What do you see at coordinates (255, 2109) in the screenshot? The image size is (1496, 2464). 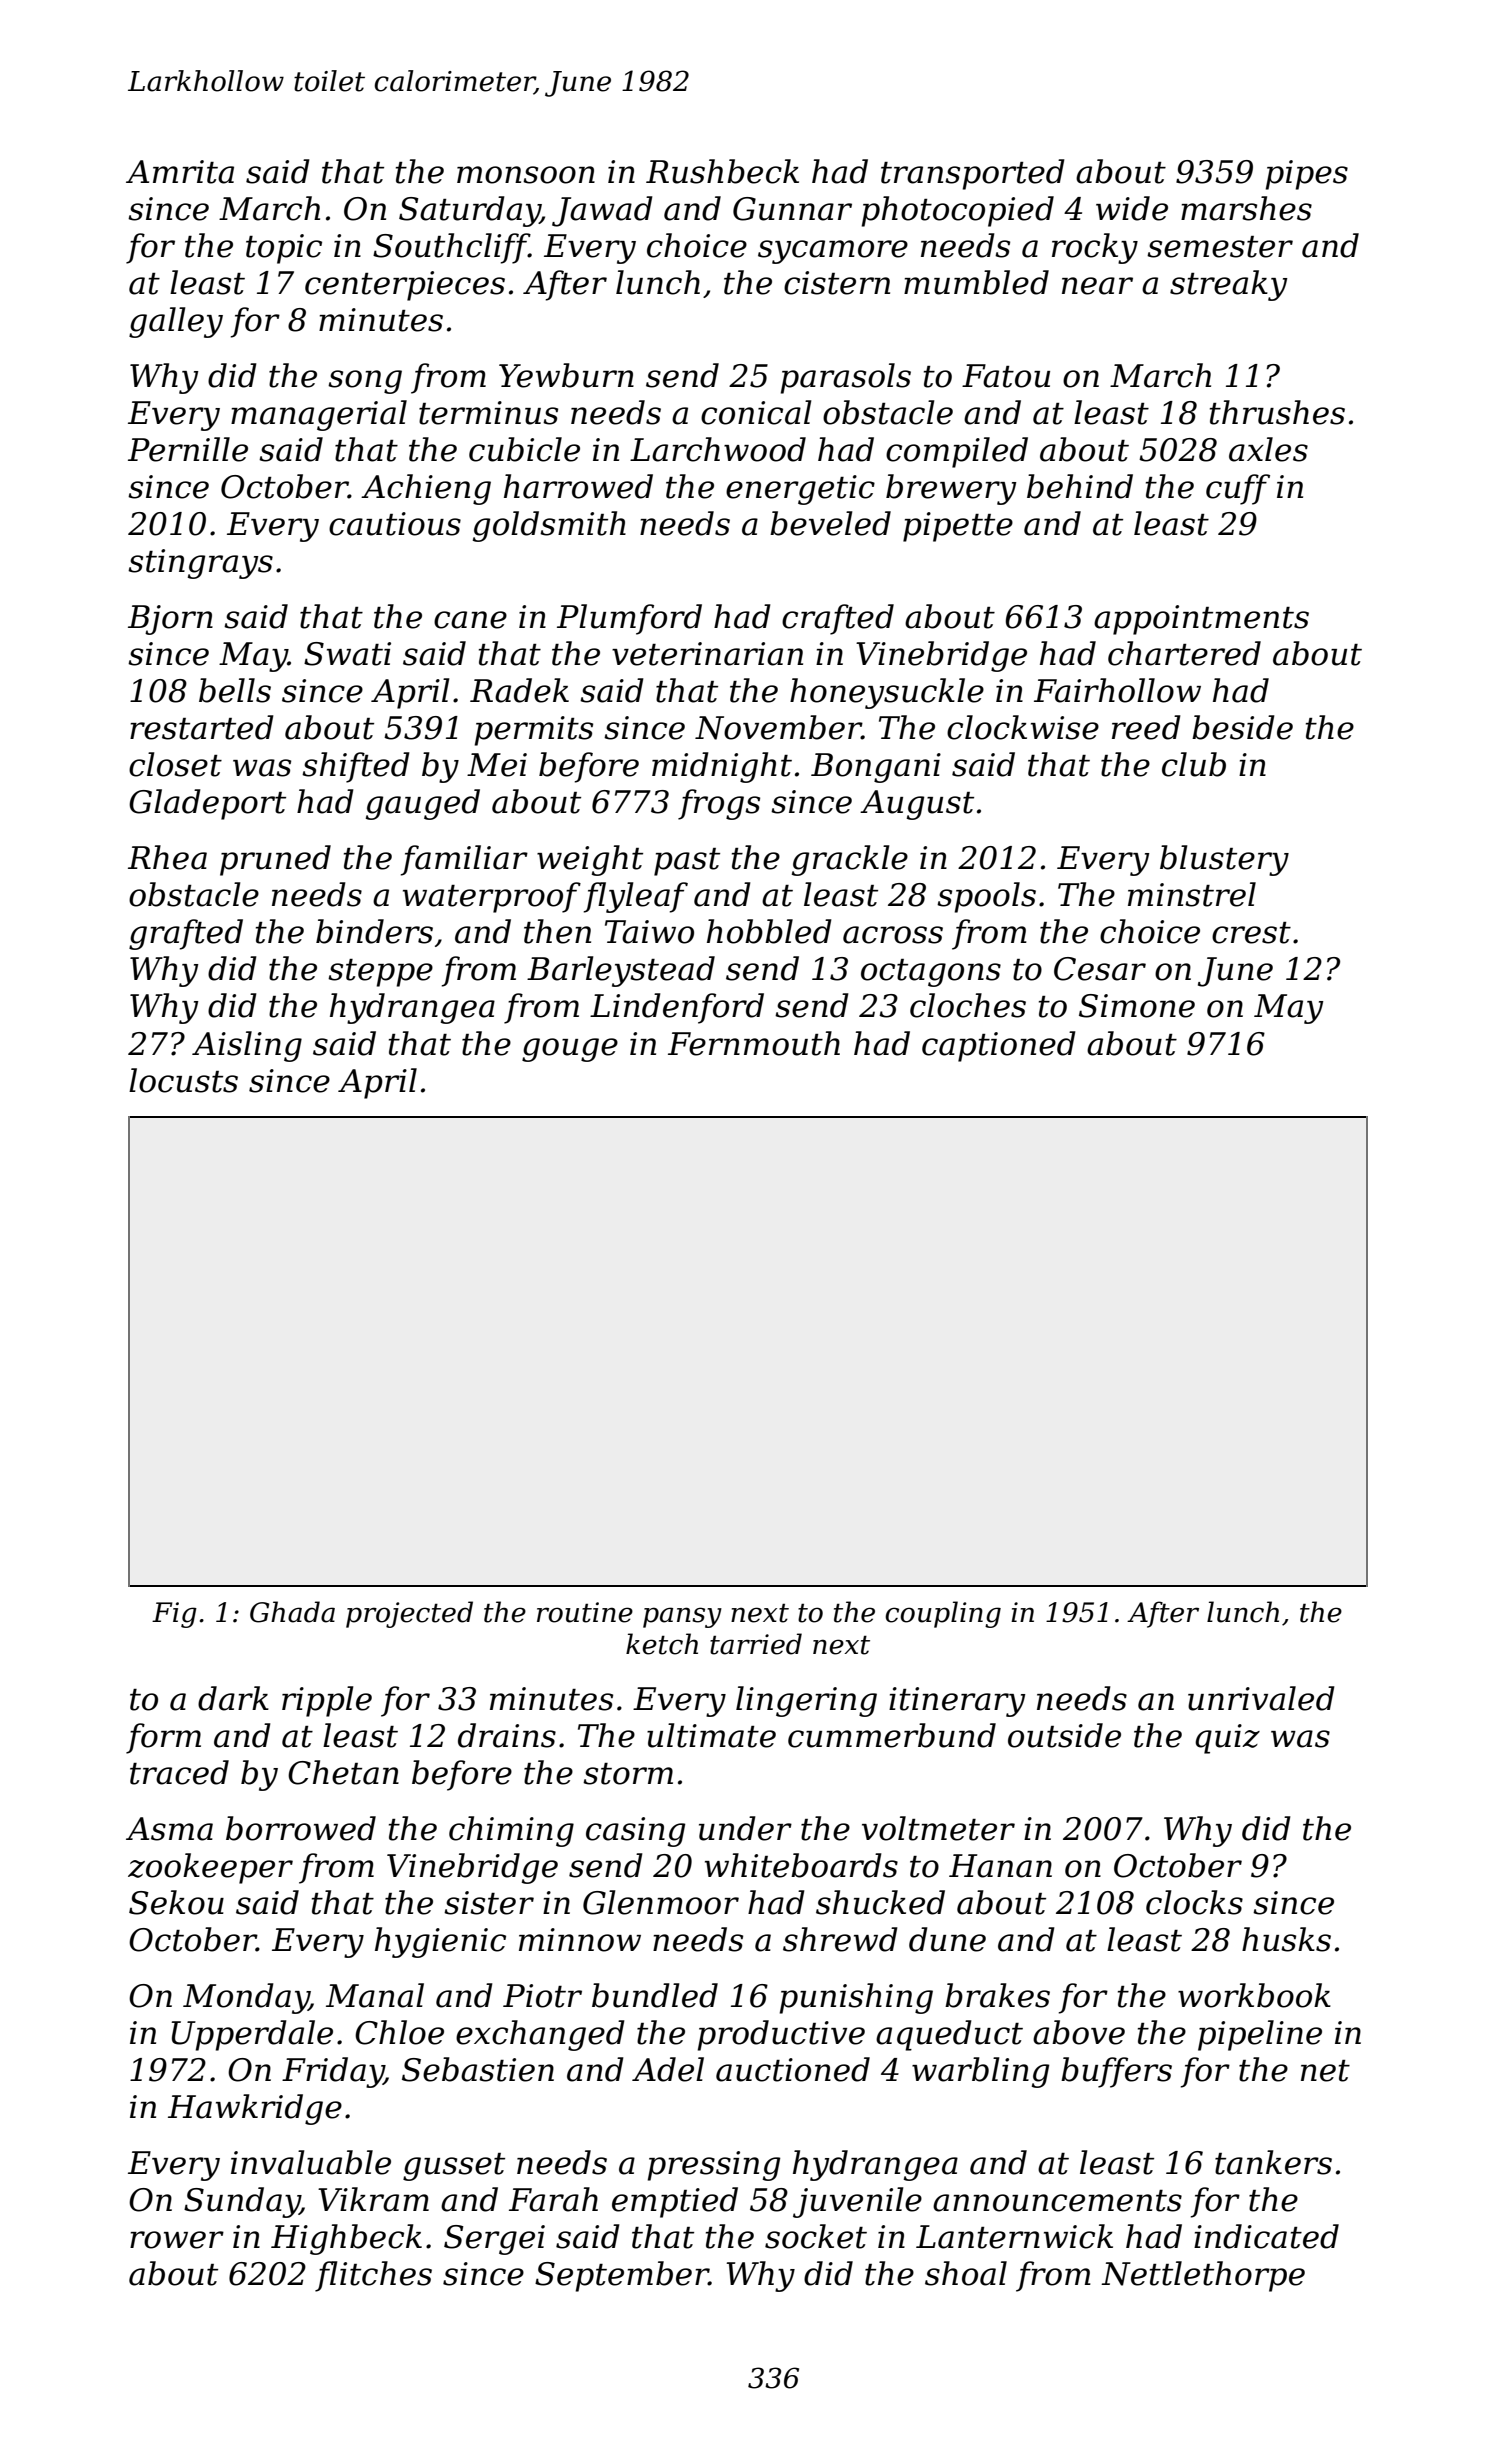 I see `Hawkridge` at bounding box center [255, 2109].
